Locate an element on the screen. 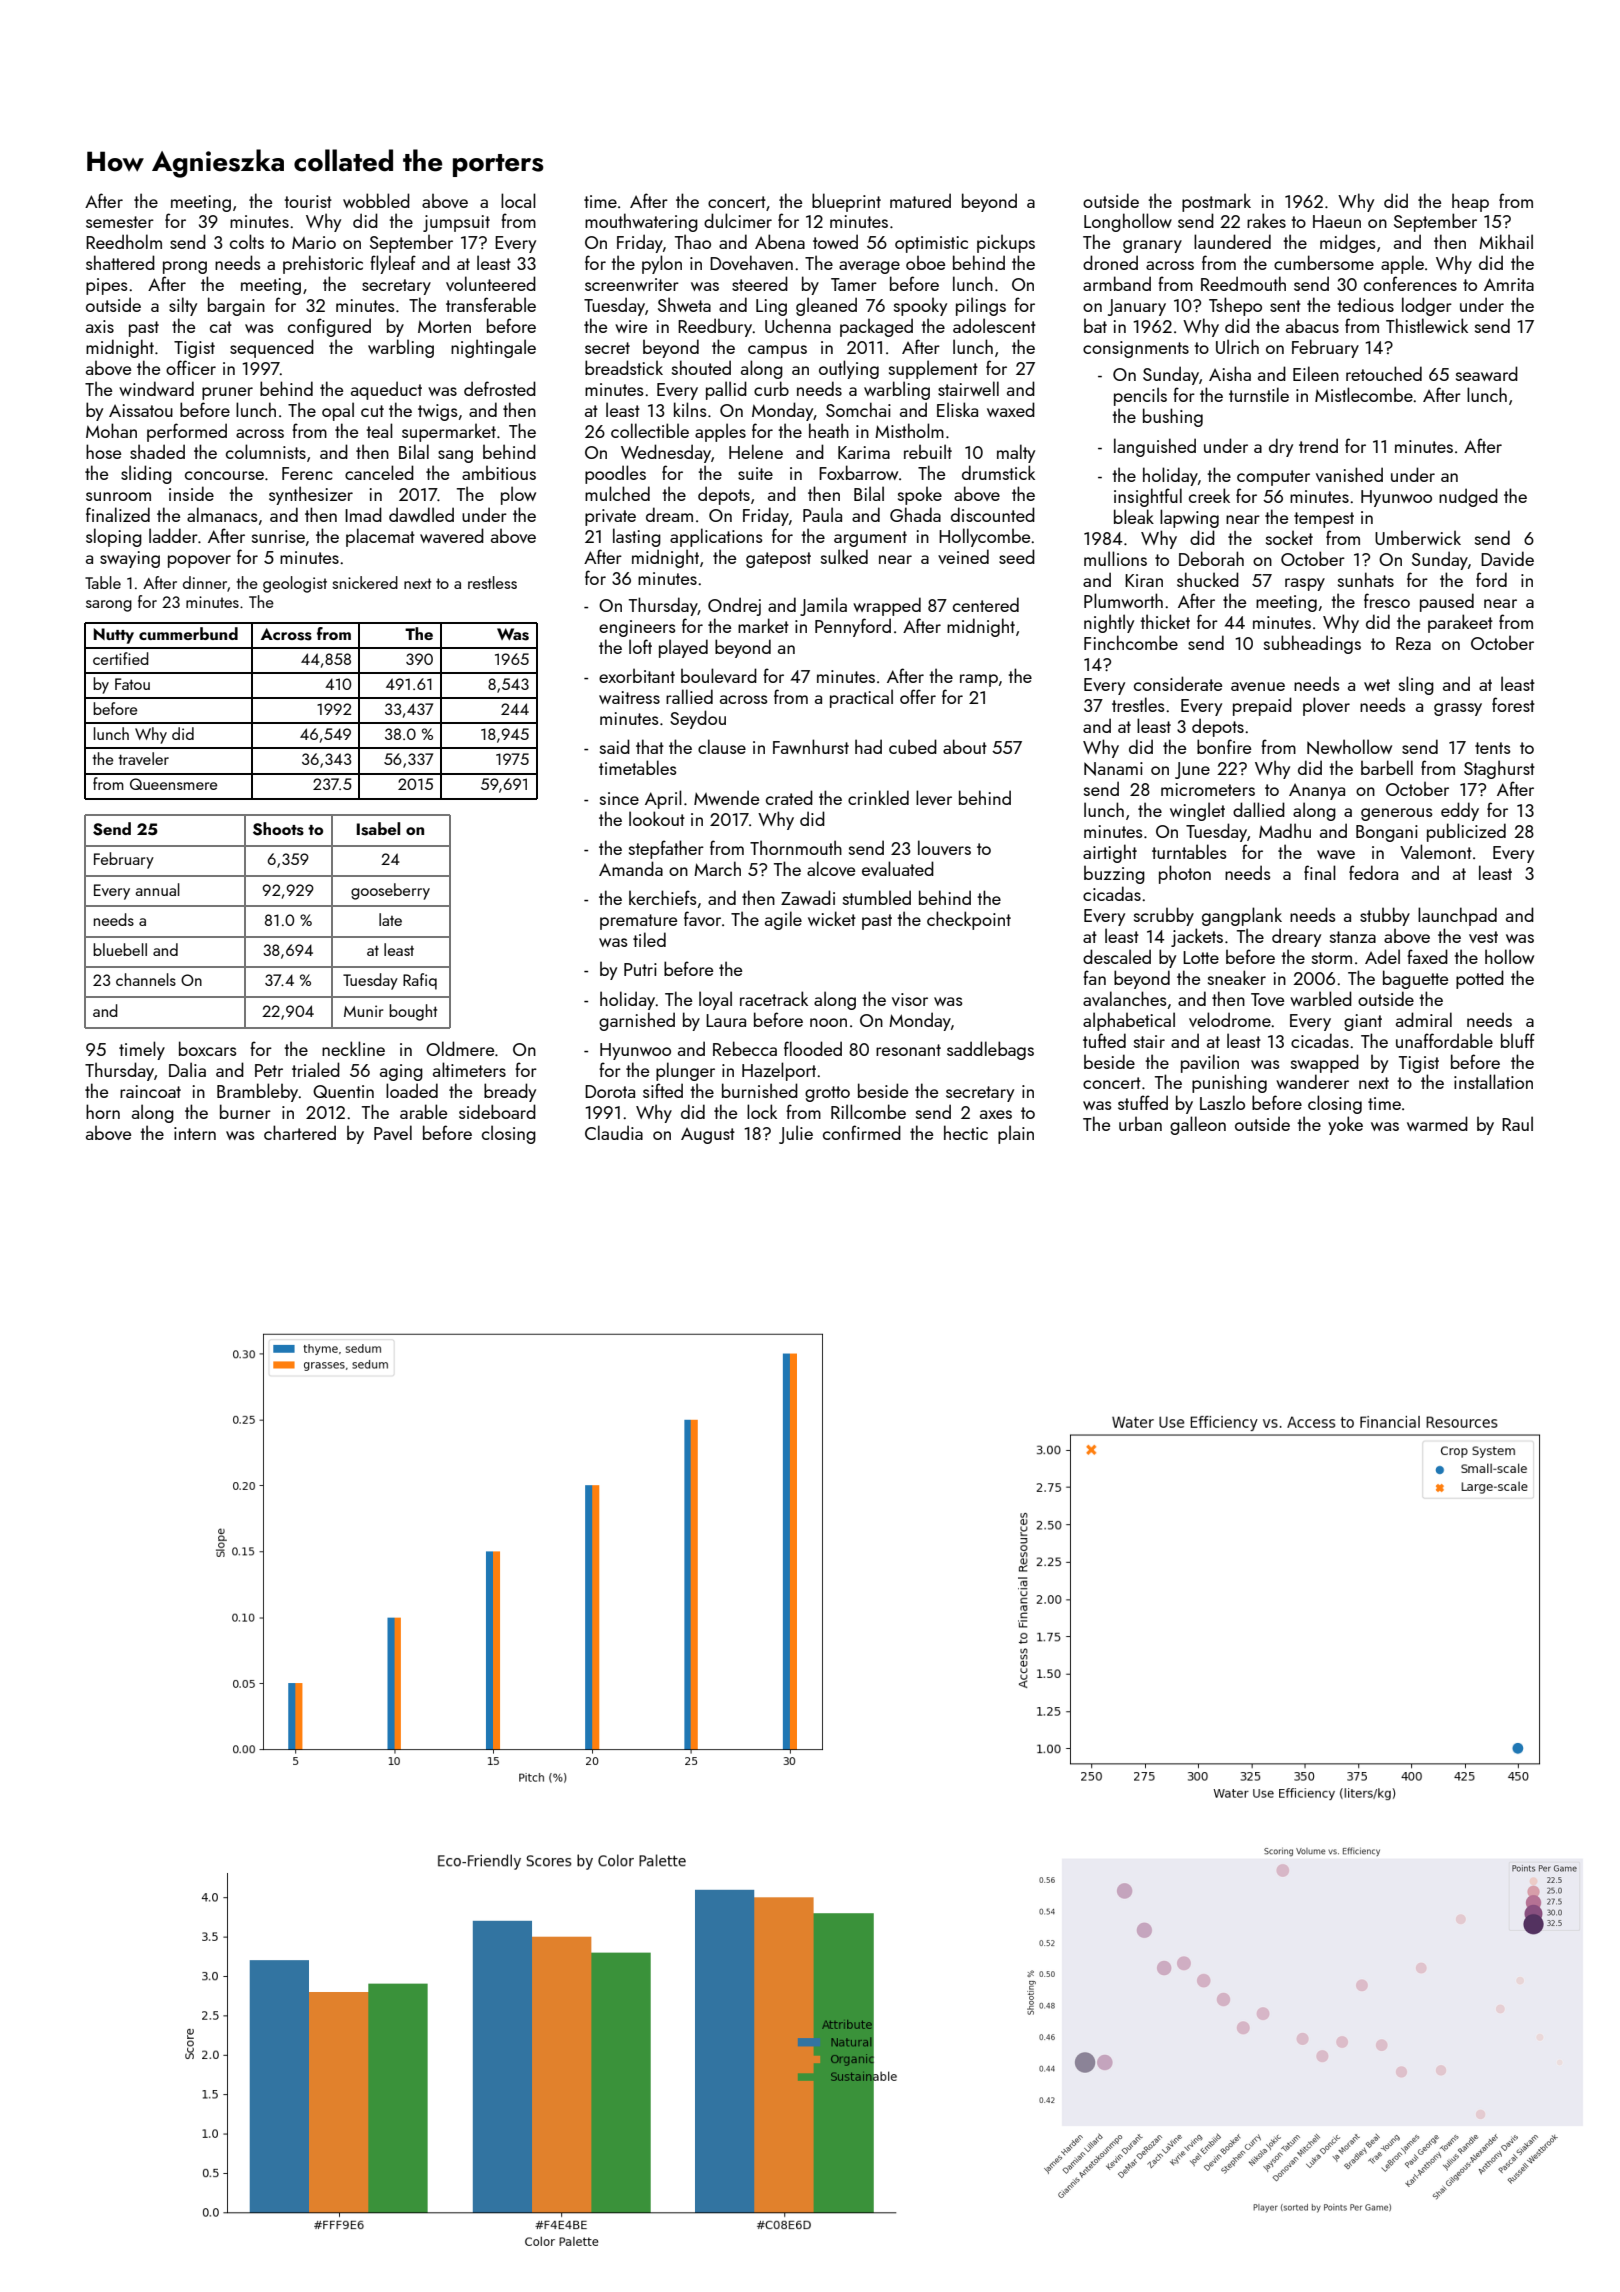 The height and width of the screenshot is (2292, 1620). sequenced is located at coordinates (272, 348).
